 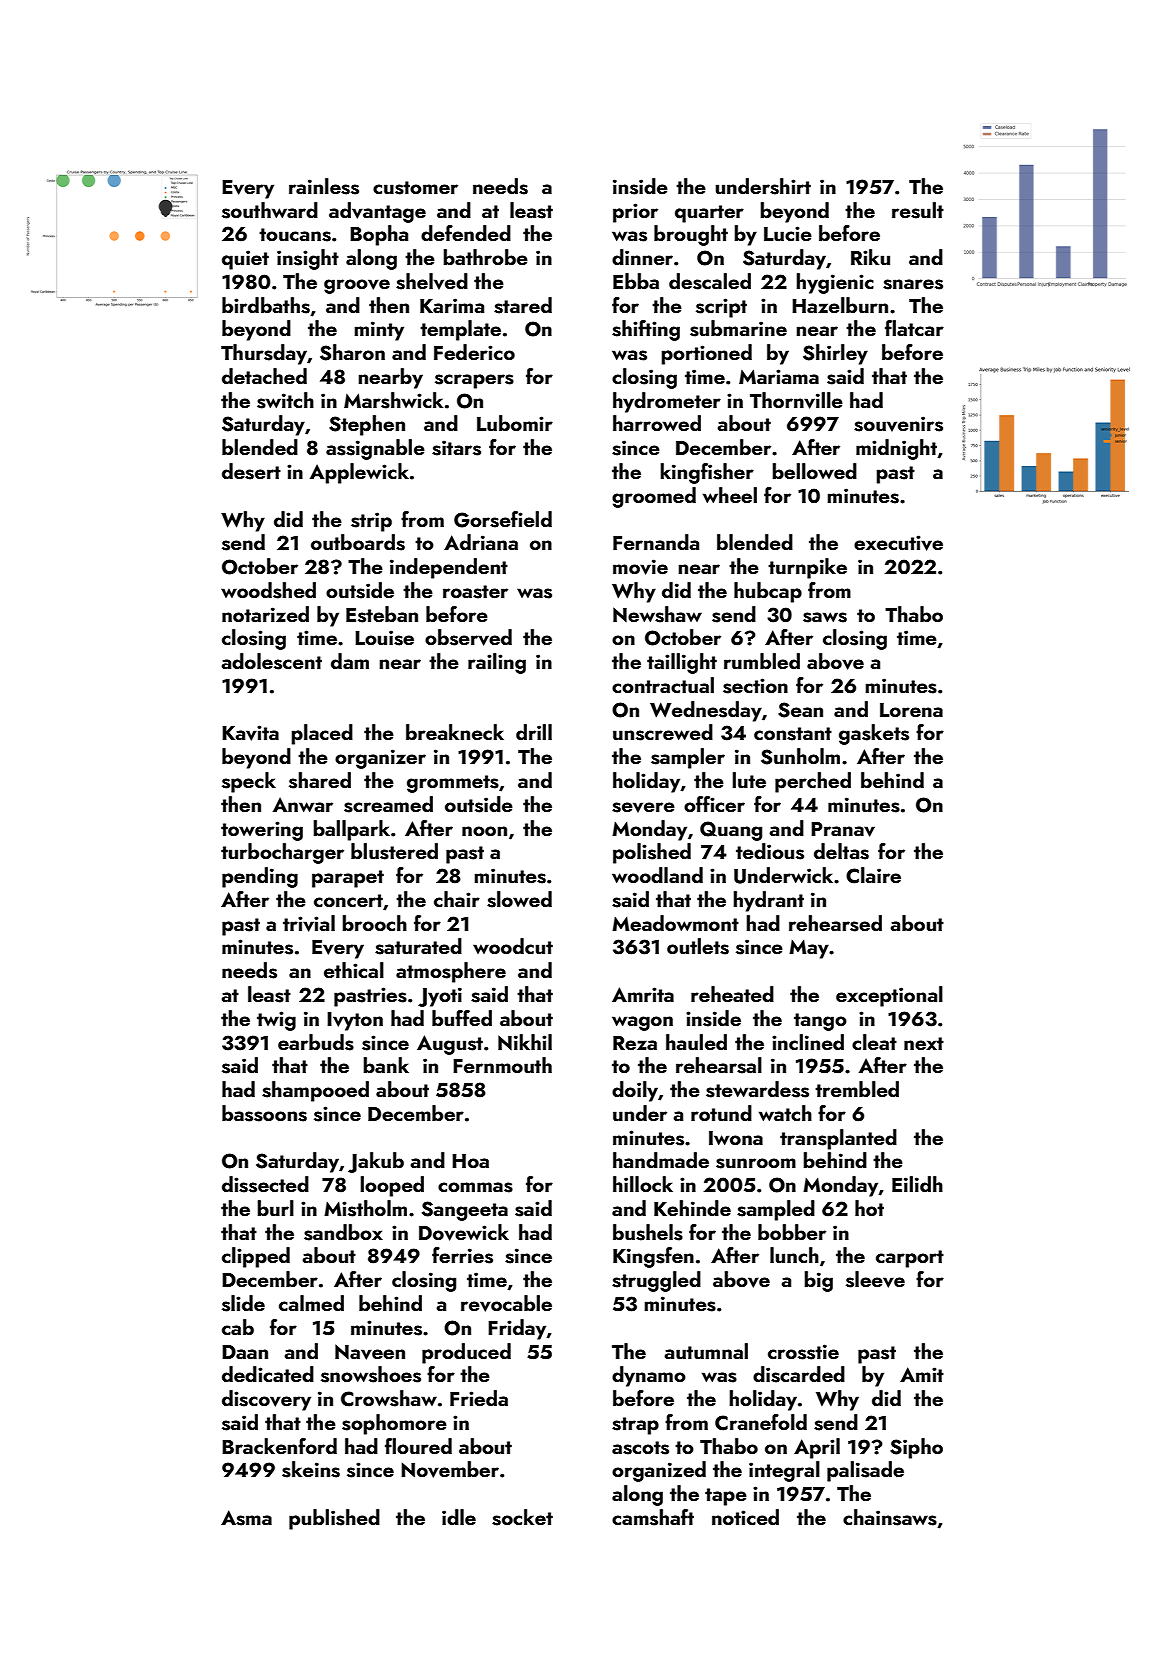 I want to click on toucans, so click(x=295, y=235).
